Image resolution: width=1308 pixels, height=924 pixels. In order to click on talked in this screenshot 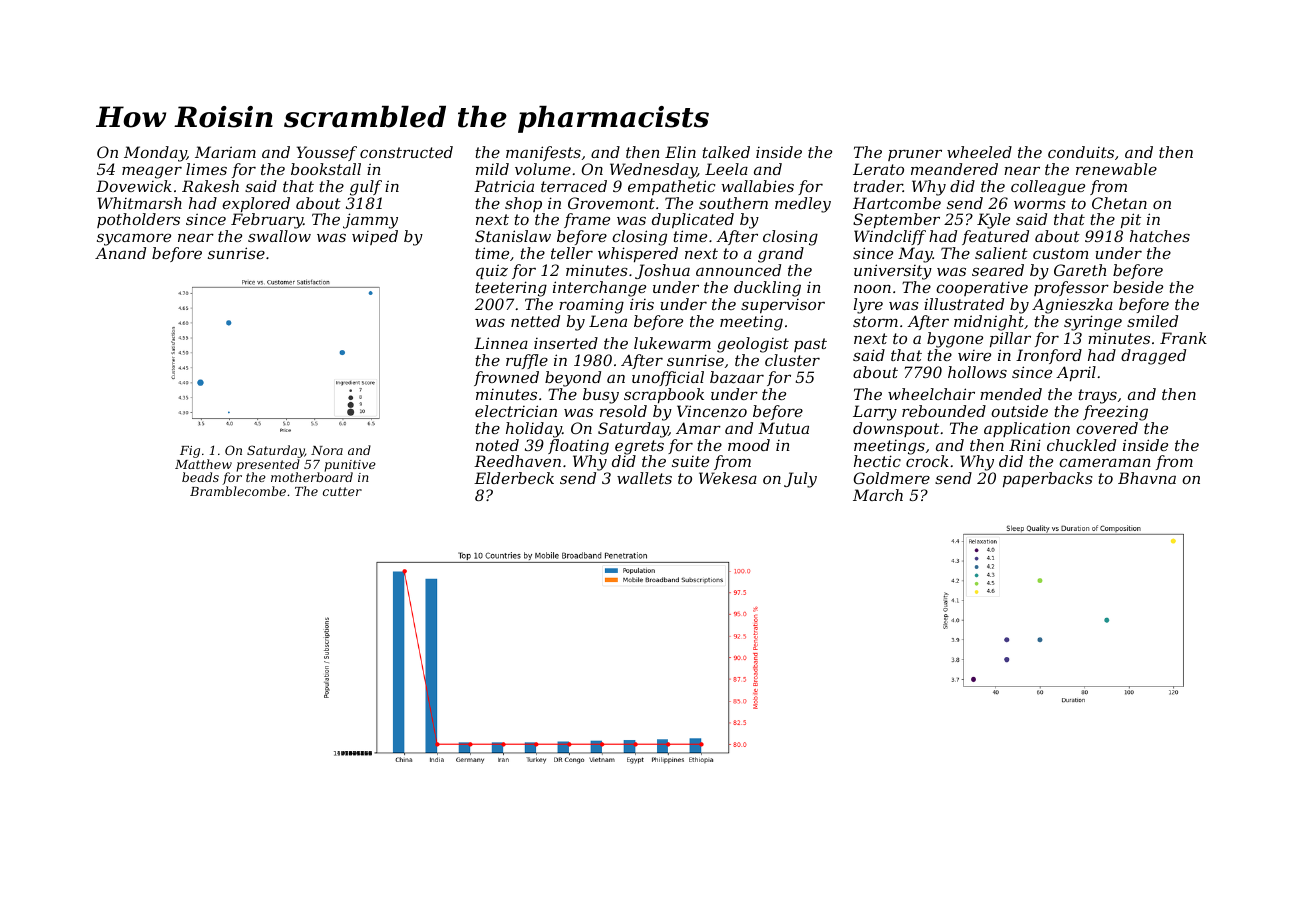, I will do `click(726, 152)`.
